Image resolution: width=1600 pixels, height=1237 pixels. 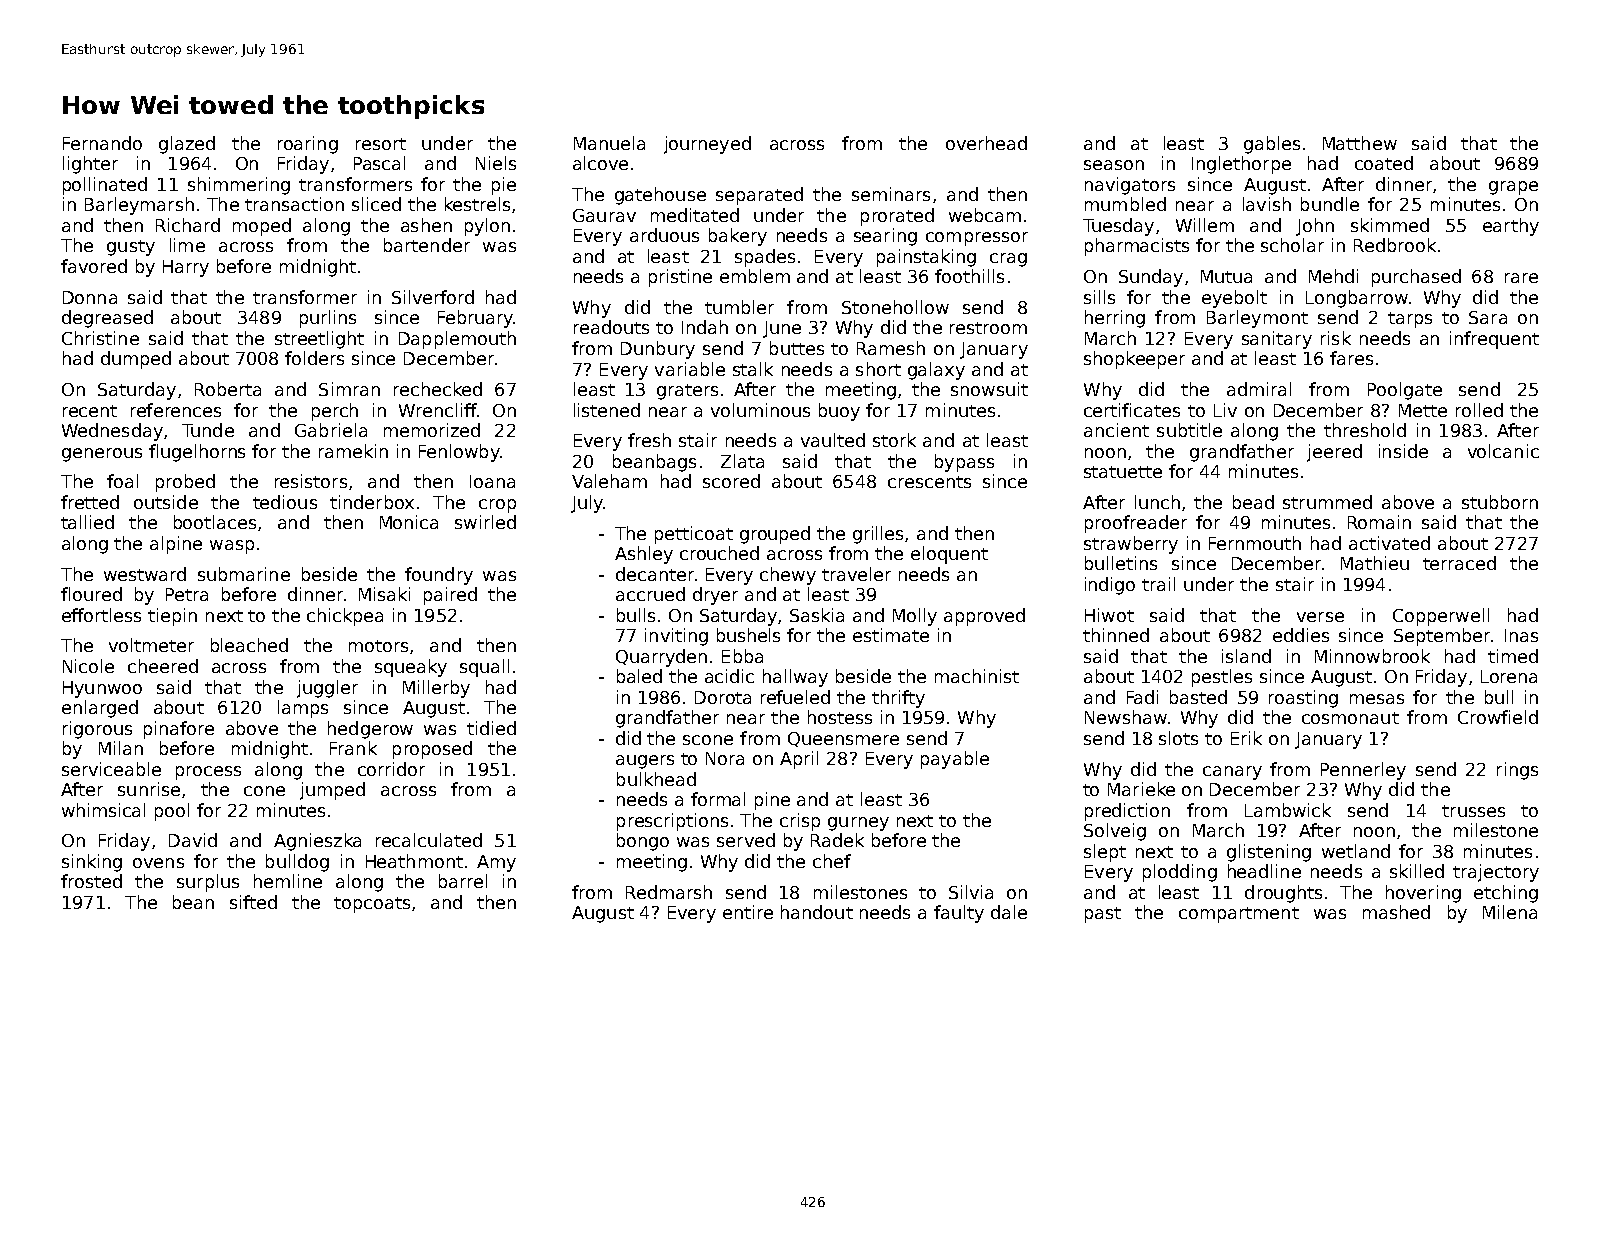 I want to click on restroom, so click(x=988, y=328).
